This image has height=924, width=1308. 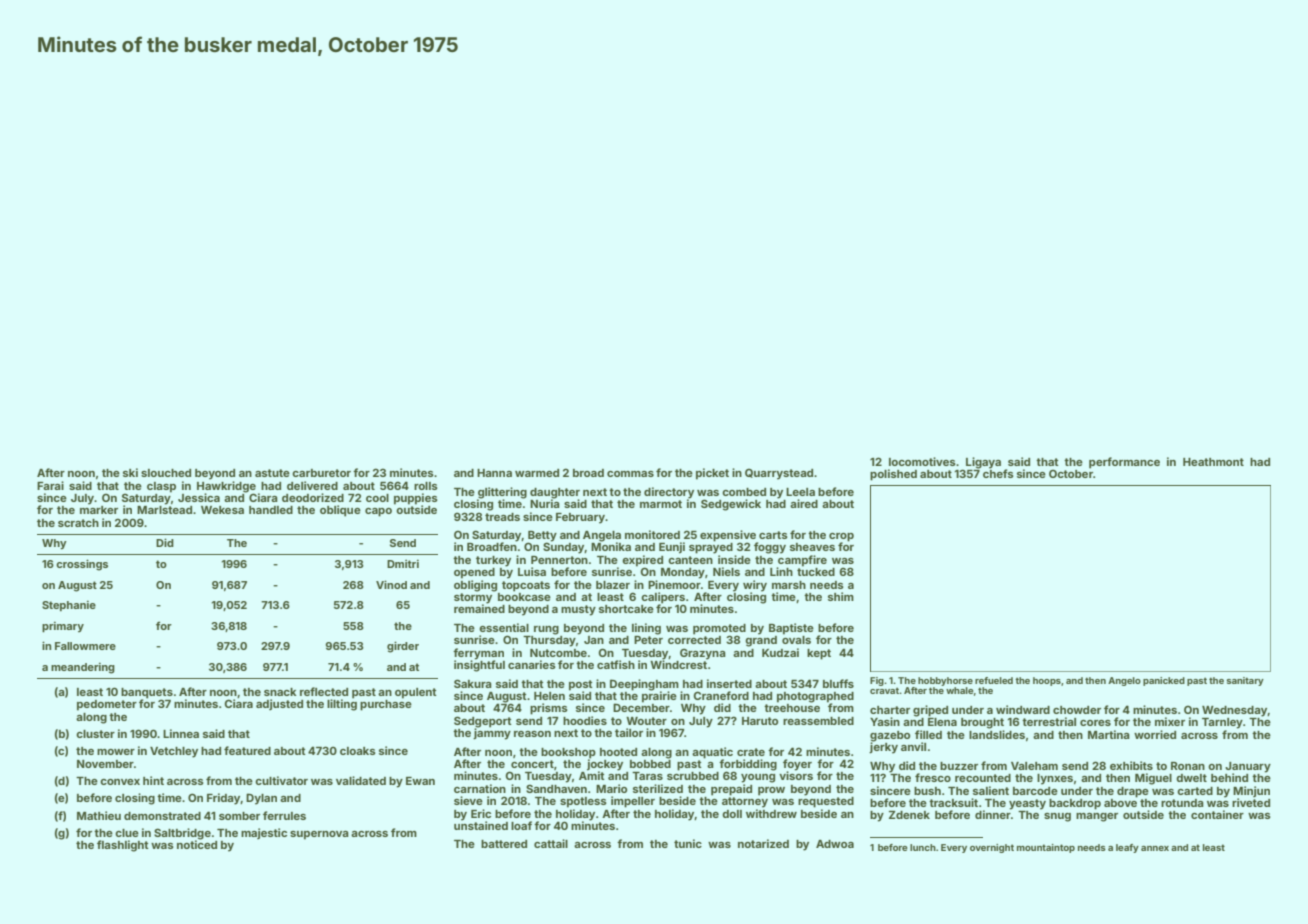 What do you see at coordinates (998, 473) in the image?
I see `chefs` at bounding box center [998, 473].
